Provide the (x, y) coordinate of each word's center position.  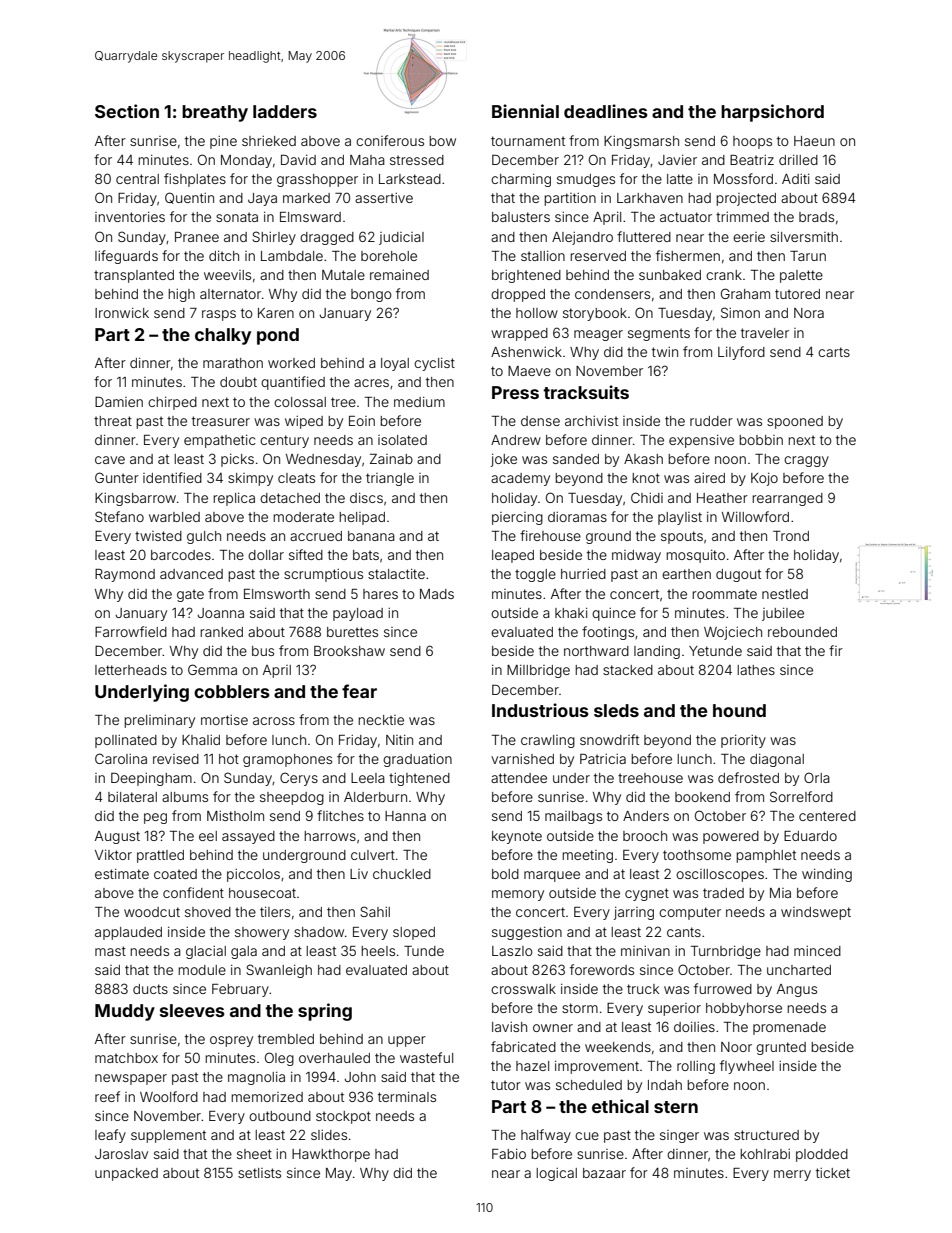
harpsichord (772, 113)
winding (827, 875)
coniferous (390, 140)
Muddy (125, 1012)
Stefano (119, 516)
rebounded (802, 632)
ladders (285, 111)
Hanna (405, 816)
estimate (122, 874)
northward (596, 651)
